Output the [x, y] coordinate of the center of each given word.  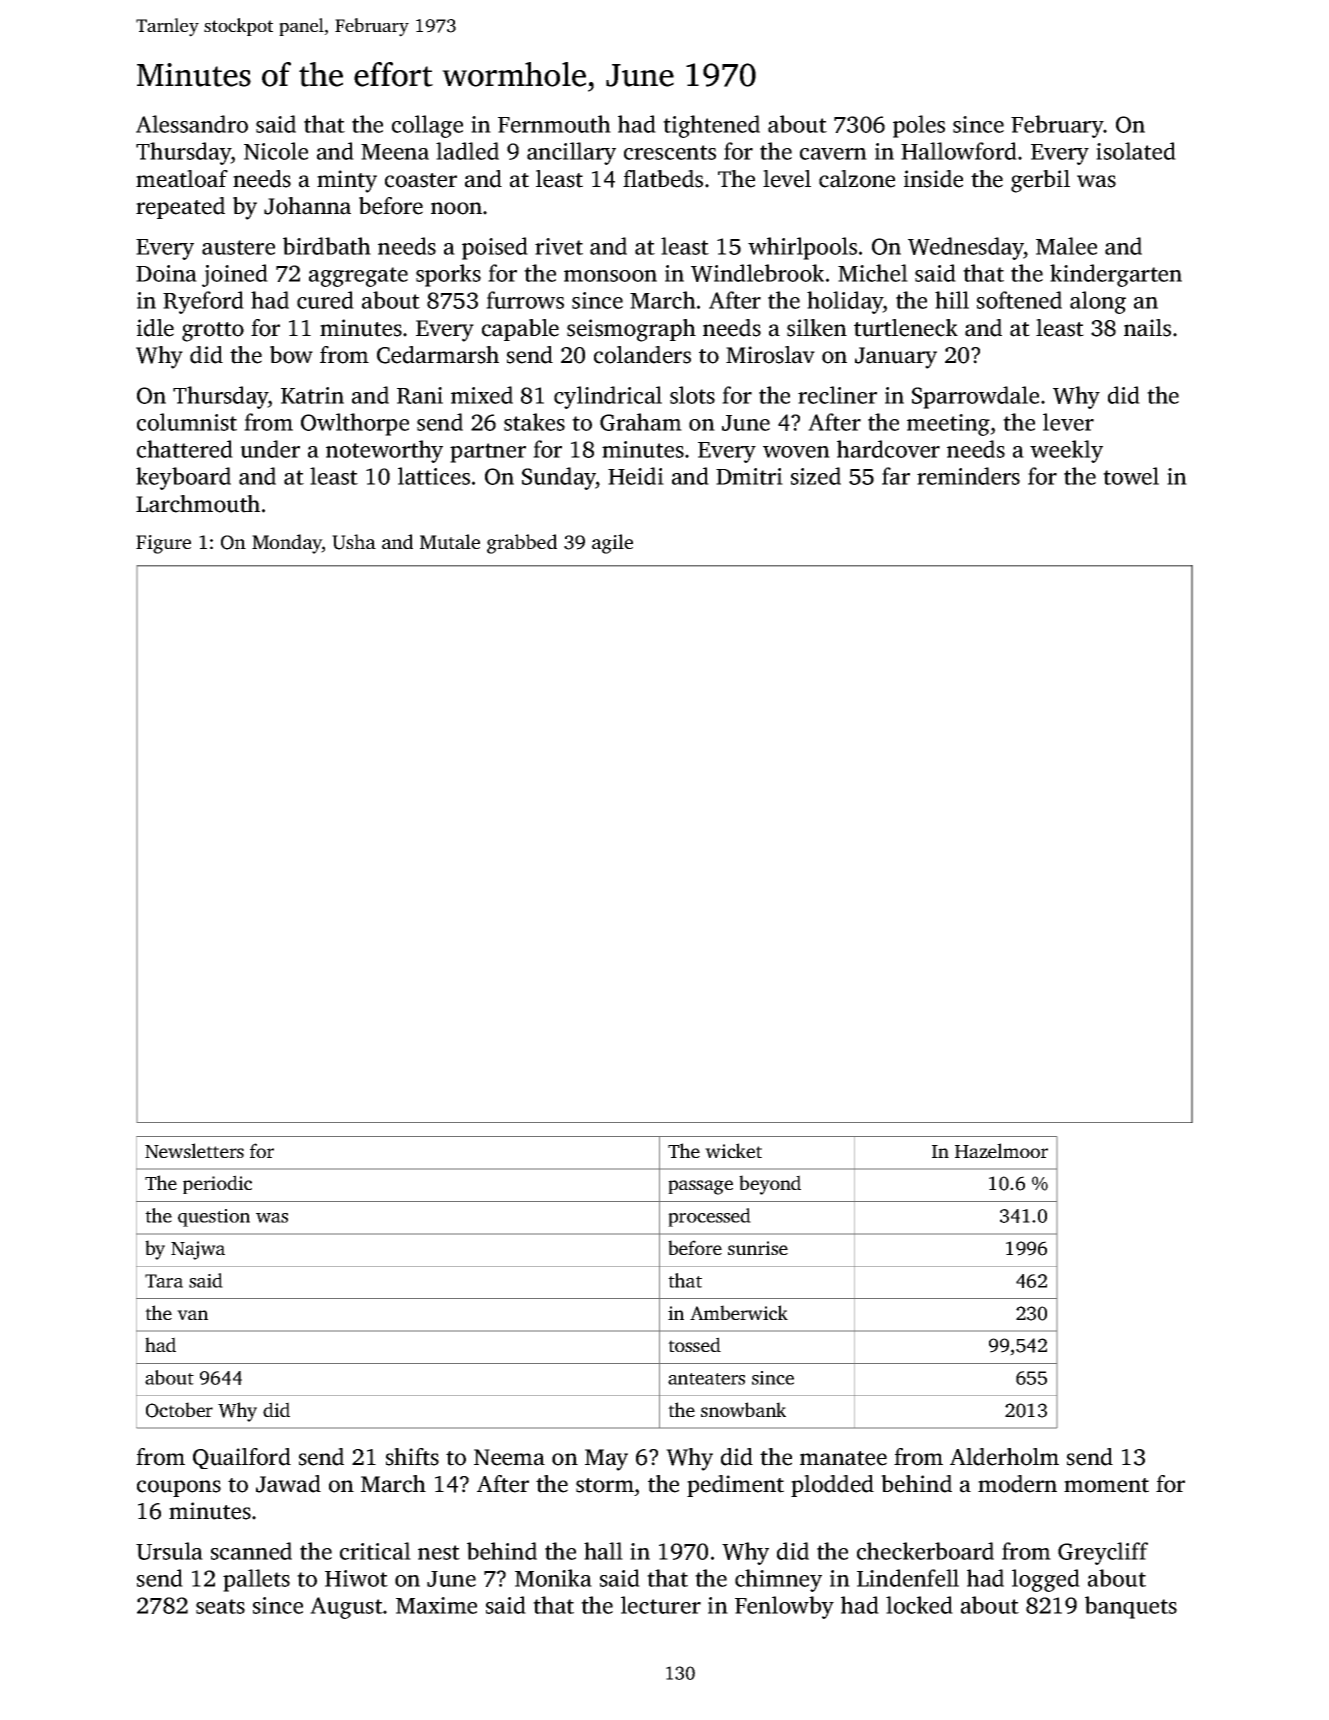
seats [220, 1606]
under [270, 449]
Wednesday [966, 248]
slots [692, 395]
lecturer [661, 1605]
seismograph [631, 330]
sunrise [758, 1248]
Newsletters [194, 1150]
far [896, 476]
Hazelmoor [1001, 1150]
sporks [448, 275]
